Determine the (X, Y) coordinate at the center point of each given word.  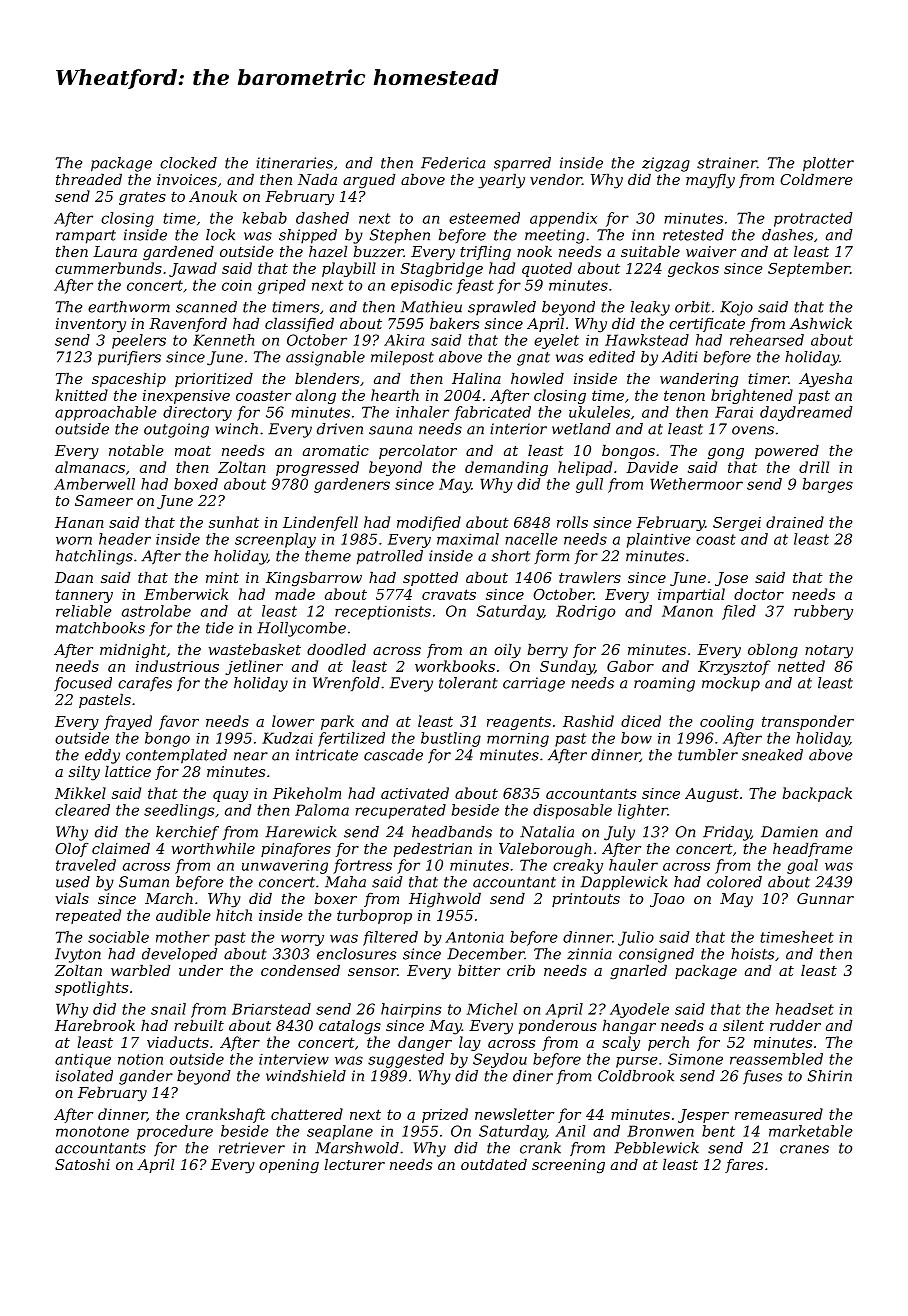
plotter (828, 164)
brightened (752, 396)
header (125, 539)
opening (289, 1166)
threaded (89, 179)
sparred (522, 164)
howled (537, 378)
